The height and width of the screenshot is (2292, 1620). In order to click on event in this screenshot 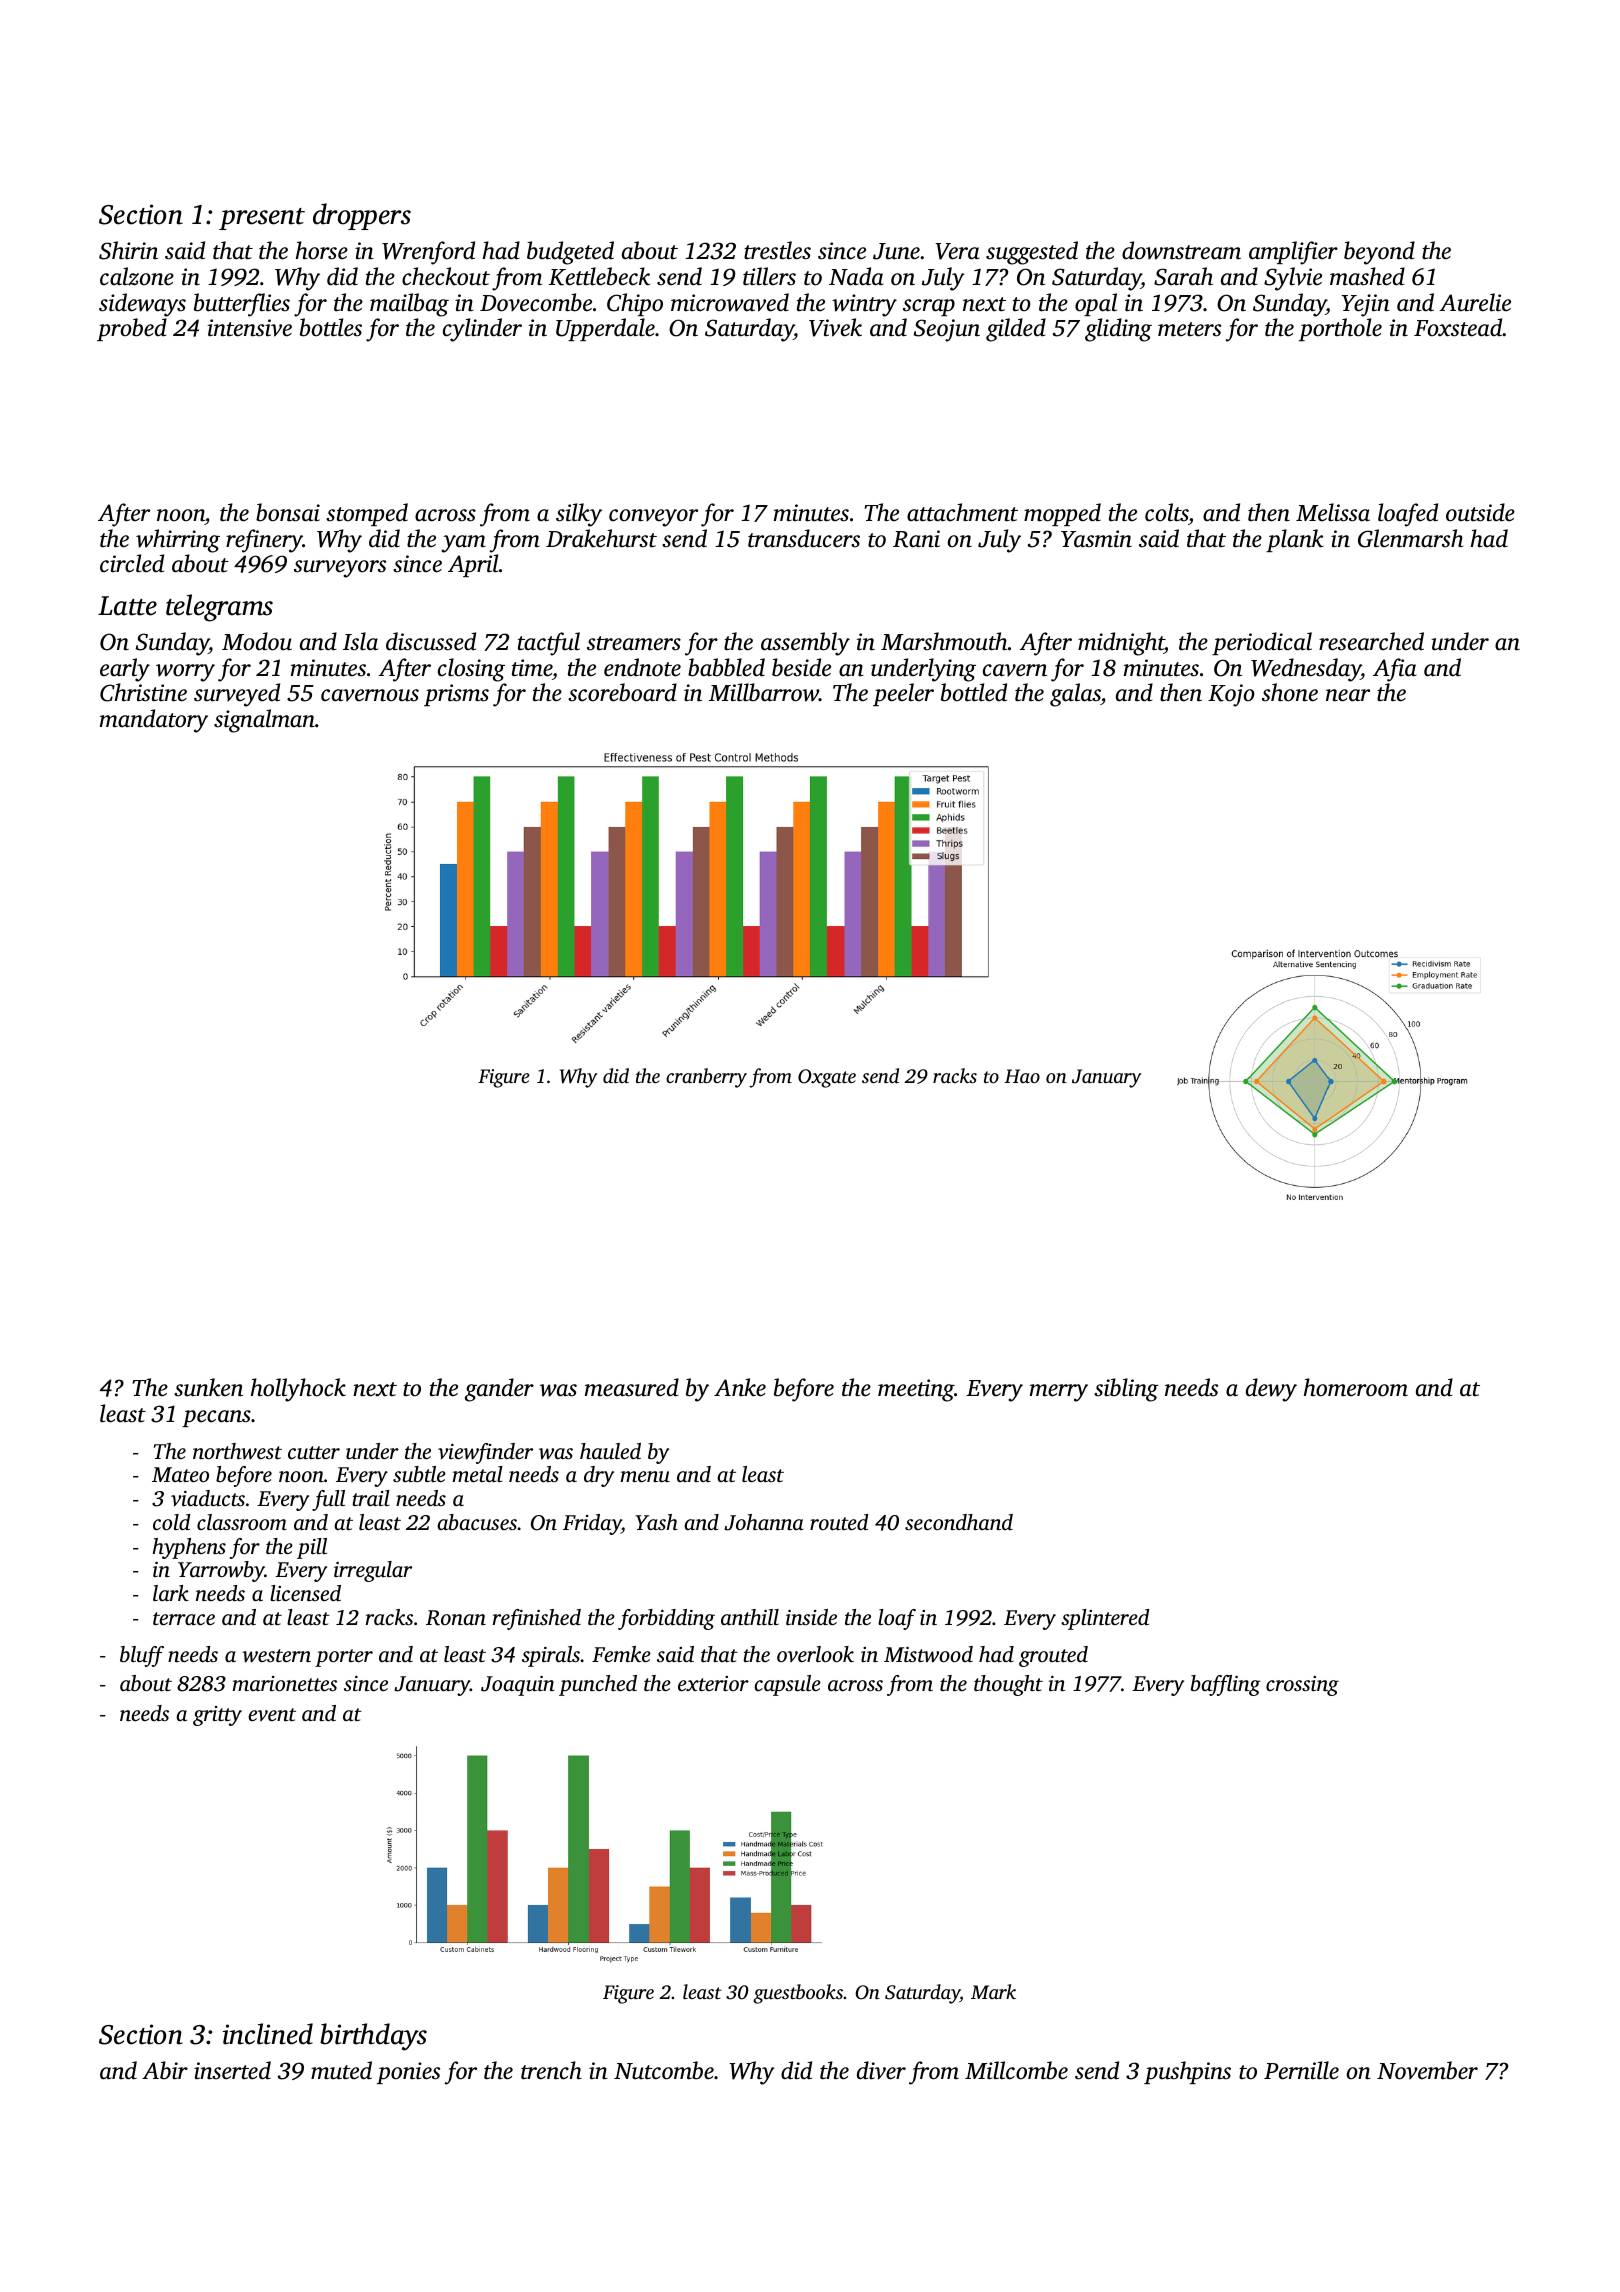, I will do `click(272, 1714)`.
